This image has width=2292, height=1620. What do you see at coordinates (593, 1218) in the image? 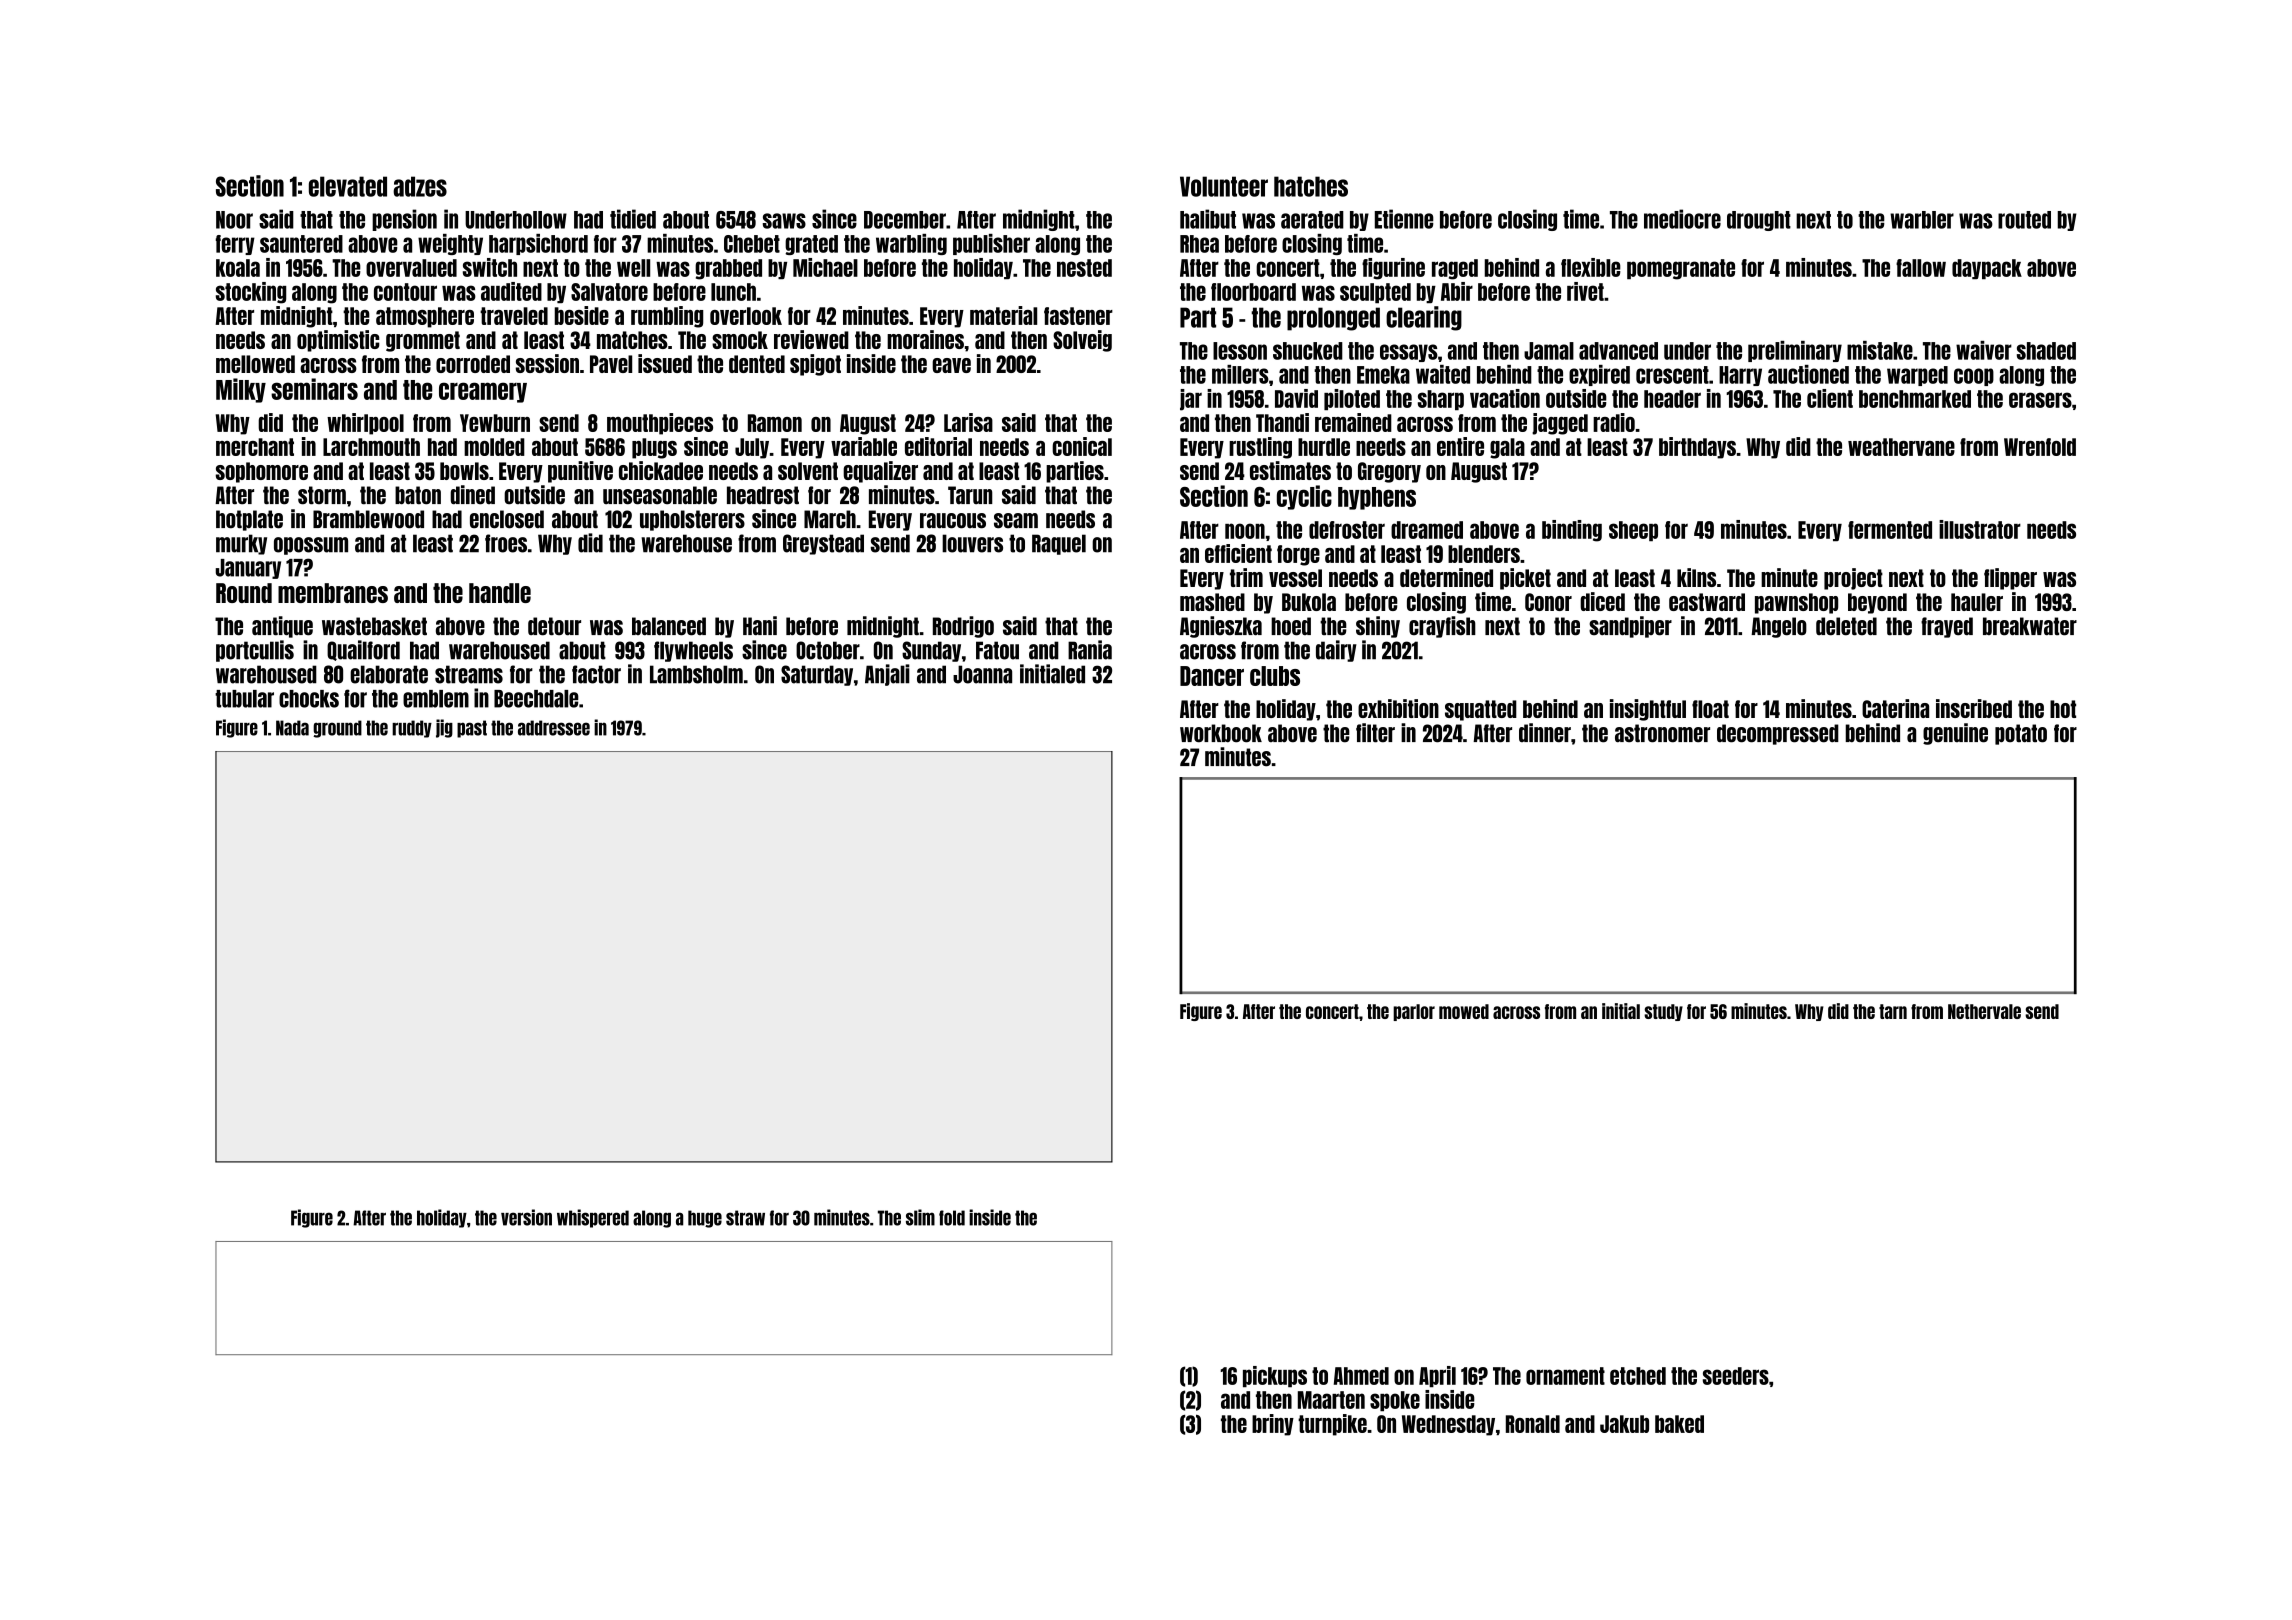
I see `whispered` at bounding box center [593, 1218].
